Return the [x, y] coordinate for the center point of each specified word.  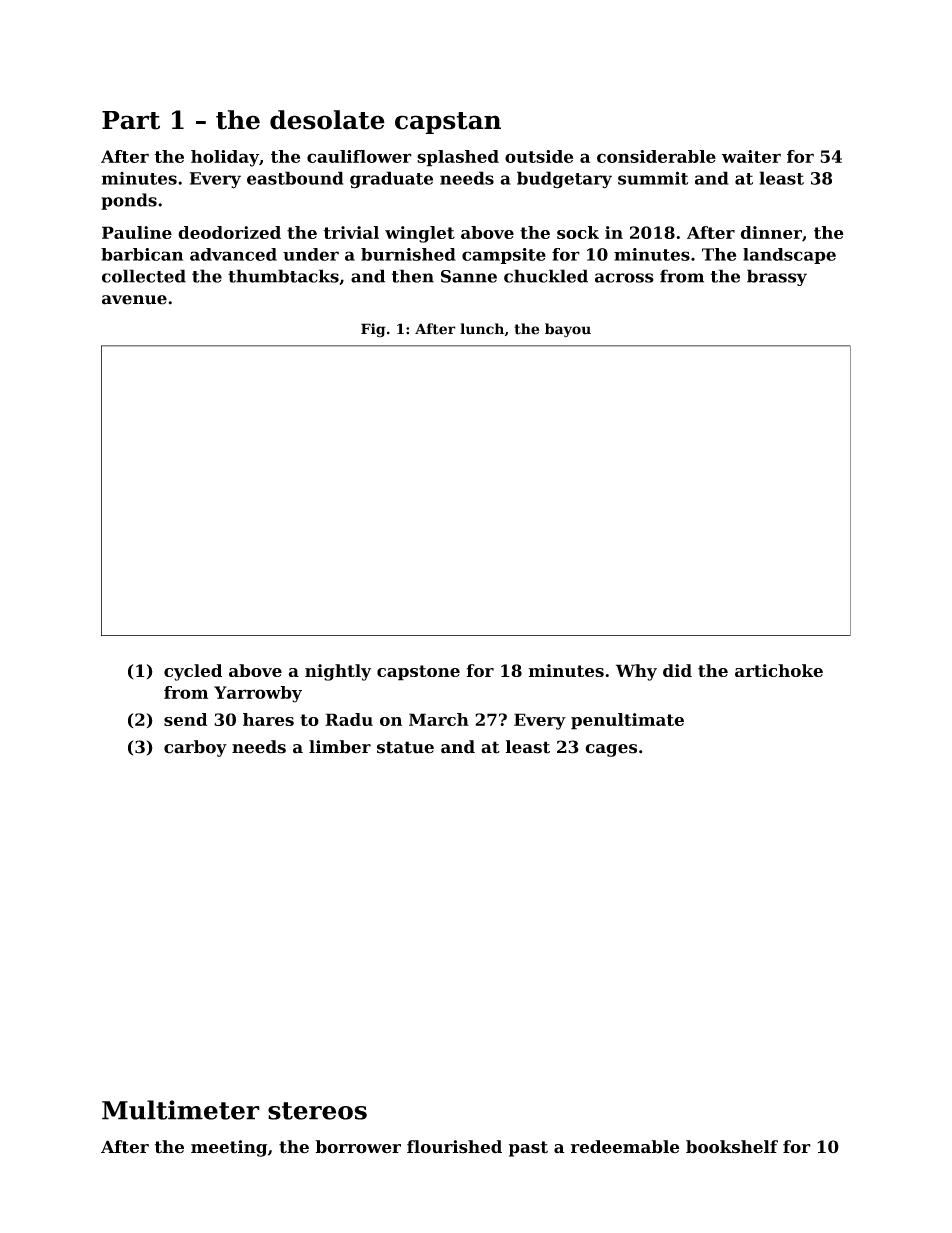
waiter [751, 156]
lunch [482, 329]
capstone [418, 673]
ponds [129, 201]
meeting [229, 1148]
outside [539, 156]
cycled [193, 672]
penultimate [627, 721]
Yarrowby [258, 694]
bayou [568, 330]
